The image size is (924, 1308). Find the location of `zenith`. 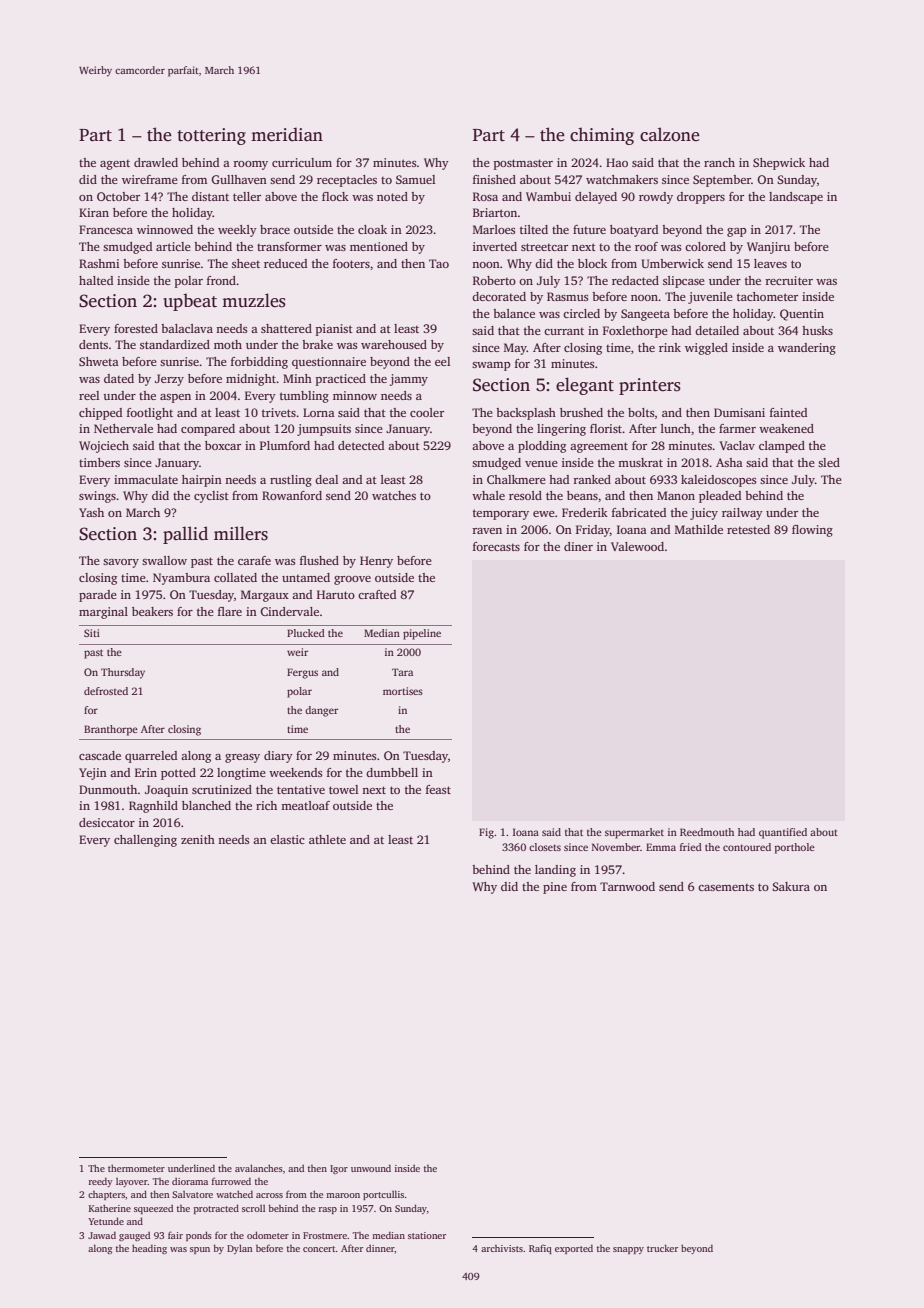

zenith is located at coordinates (198, 839).
